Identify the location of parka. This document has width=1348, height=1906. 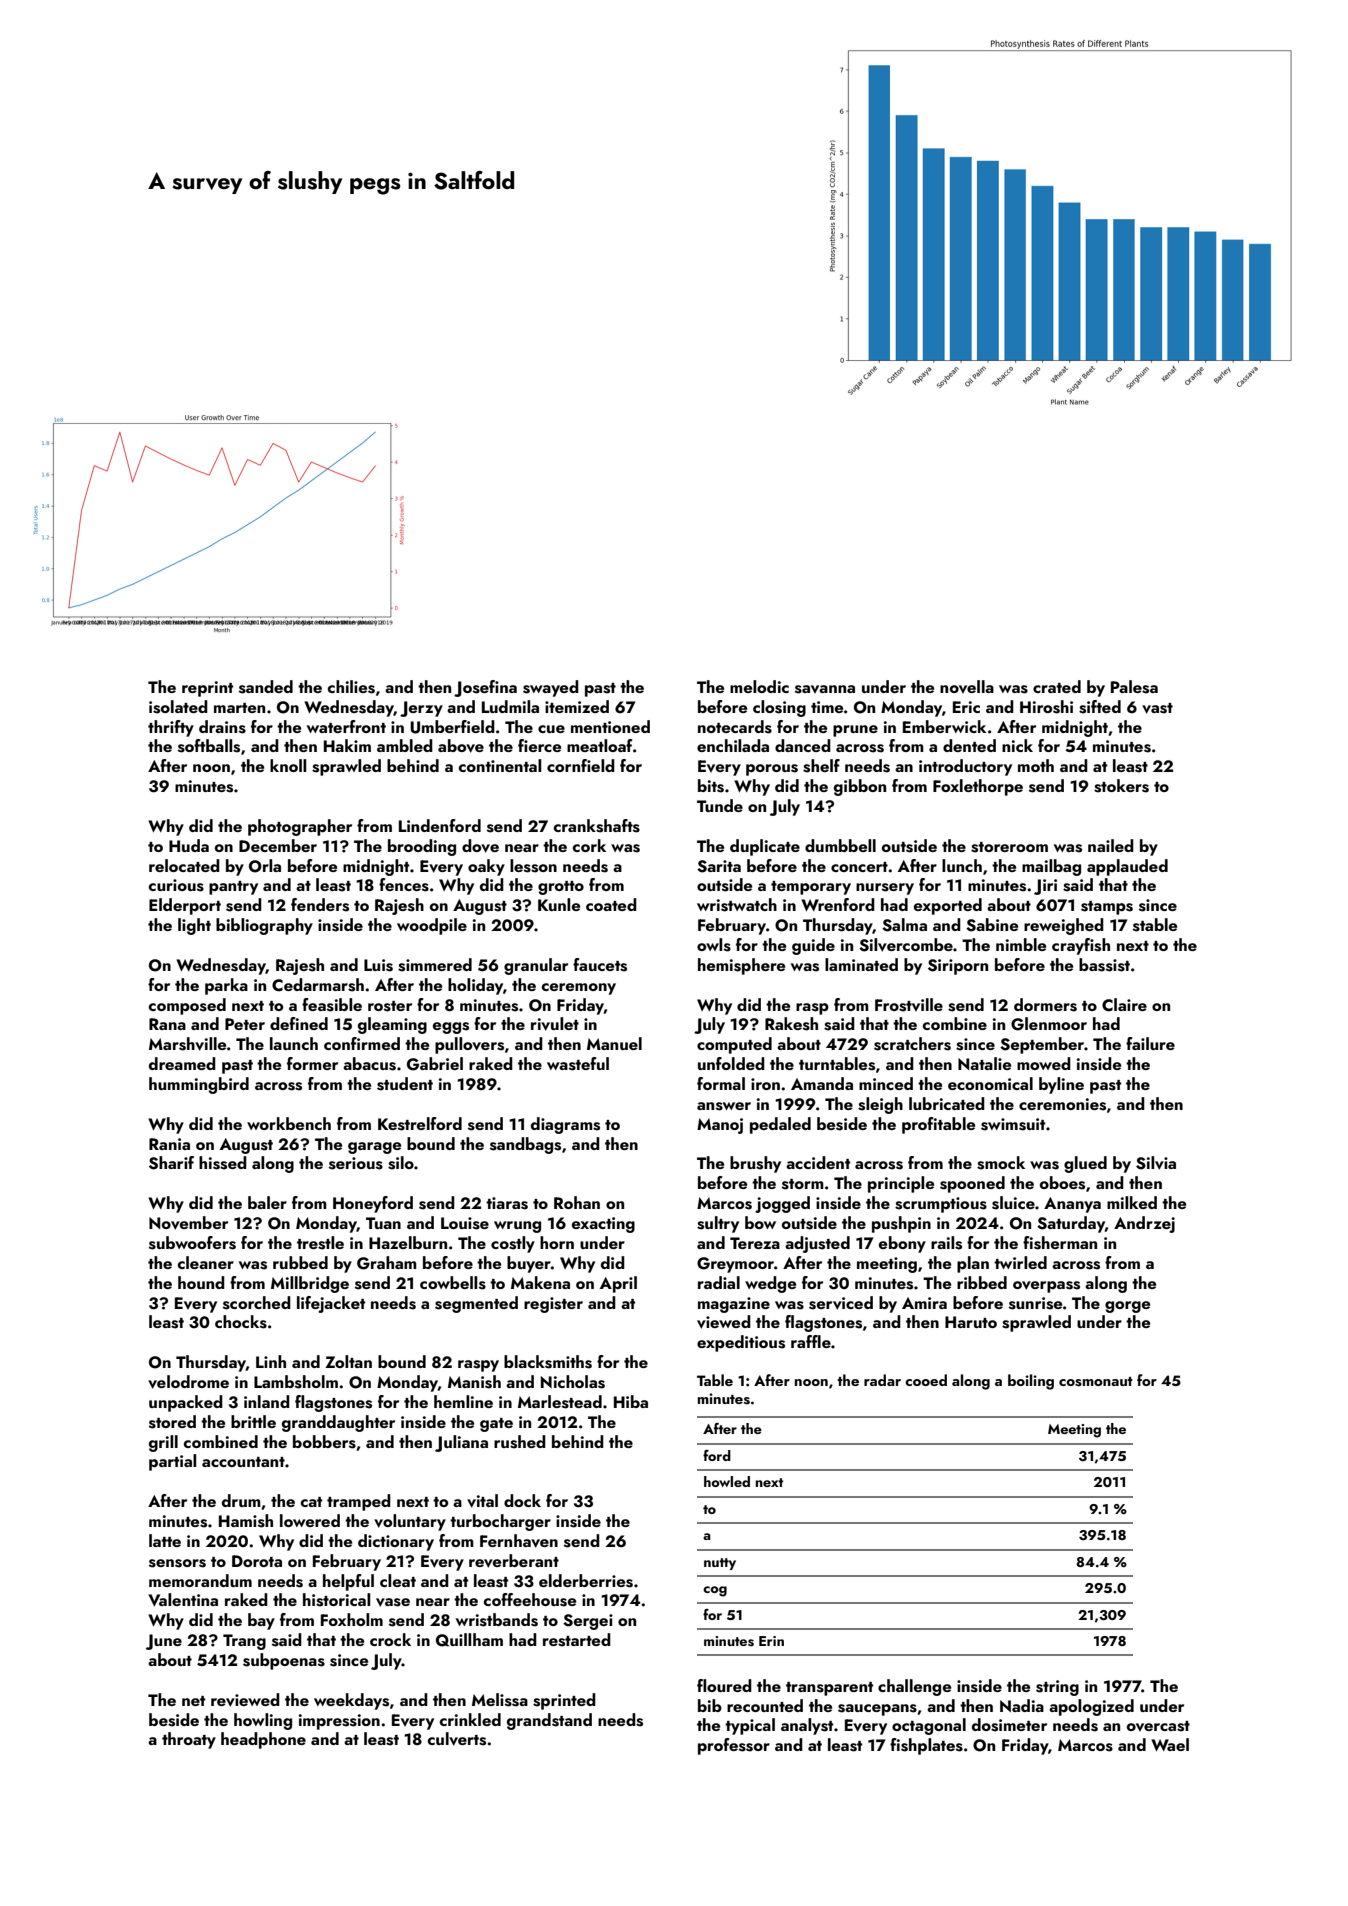
(226, 986).
